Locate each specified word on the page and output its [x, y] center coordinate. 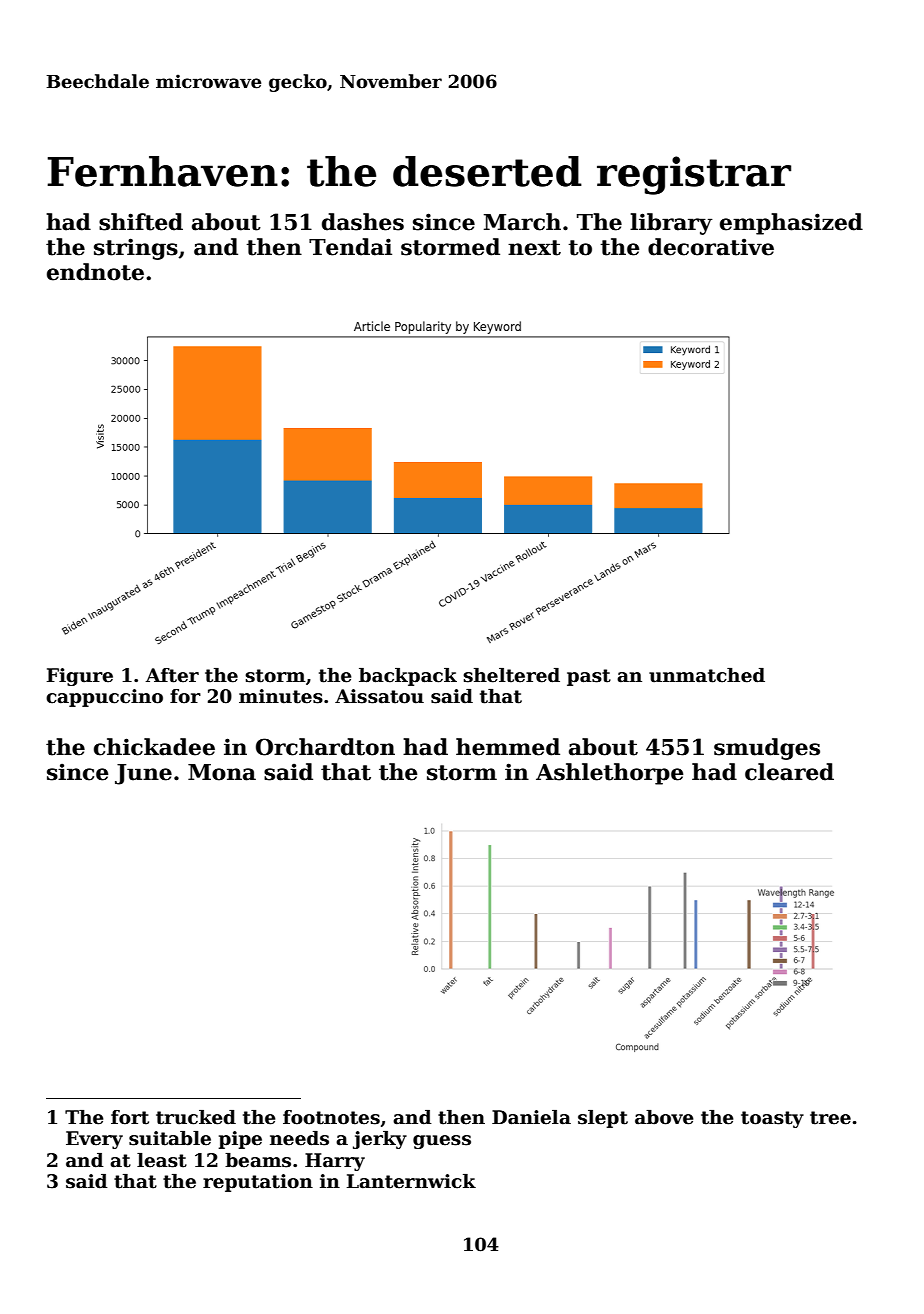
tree [830, 1118]
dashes [363, 222]
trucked [196, 1117]
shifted [141, 222]
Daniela [531, 1117]
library [671, 224]
